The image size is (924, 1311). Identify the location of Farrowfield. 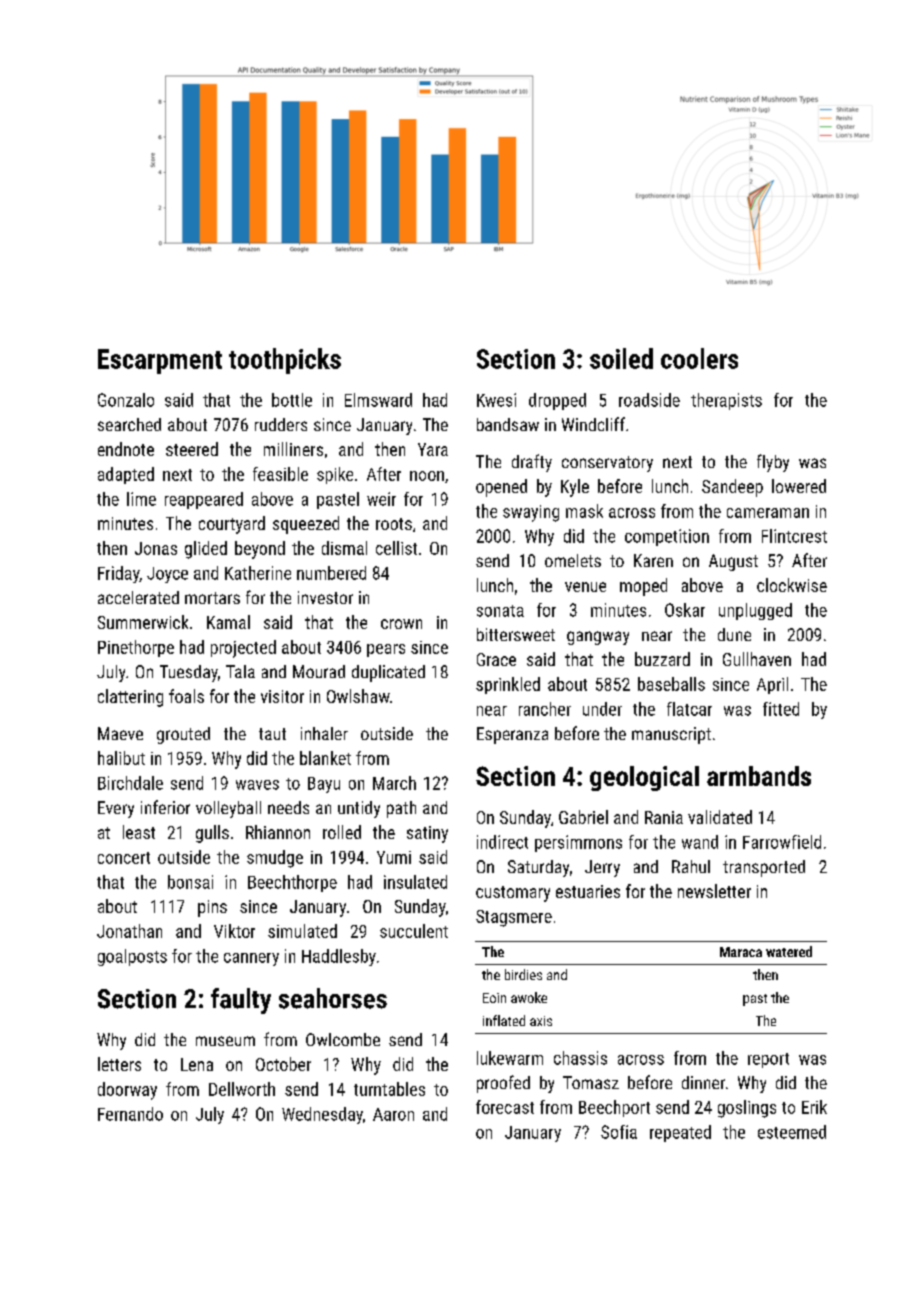
(782, 842).
